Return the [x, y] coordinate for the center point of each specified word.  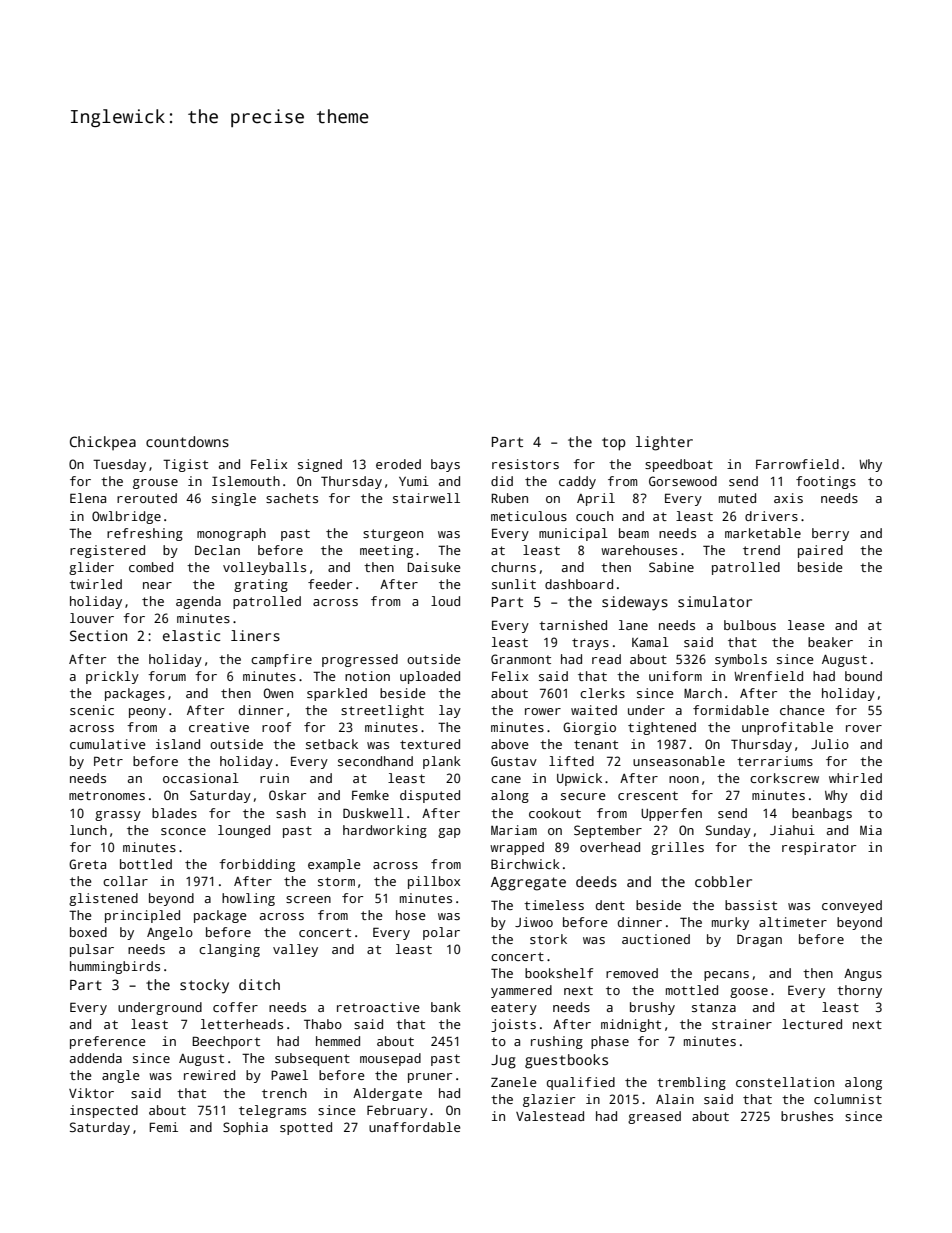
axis [788, 498]
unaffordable [415, 1127]
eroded [398, 464]
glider [91, 568]
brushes [807, 1116]
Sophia [245, 1128]
